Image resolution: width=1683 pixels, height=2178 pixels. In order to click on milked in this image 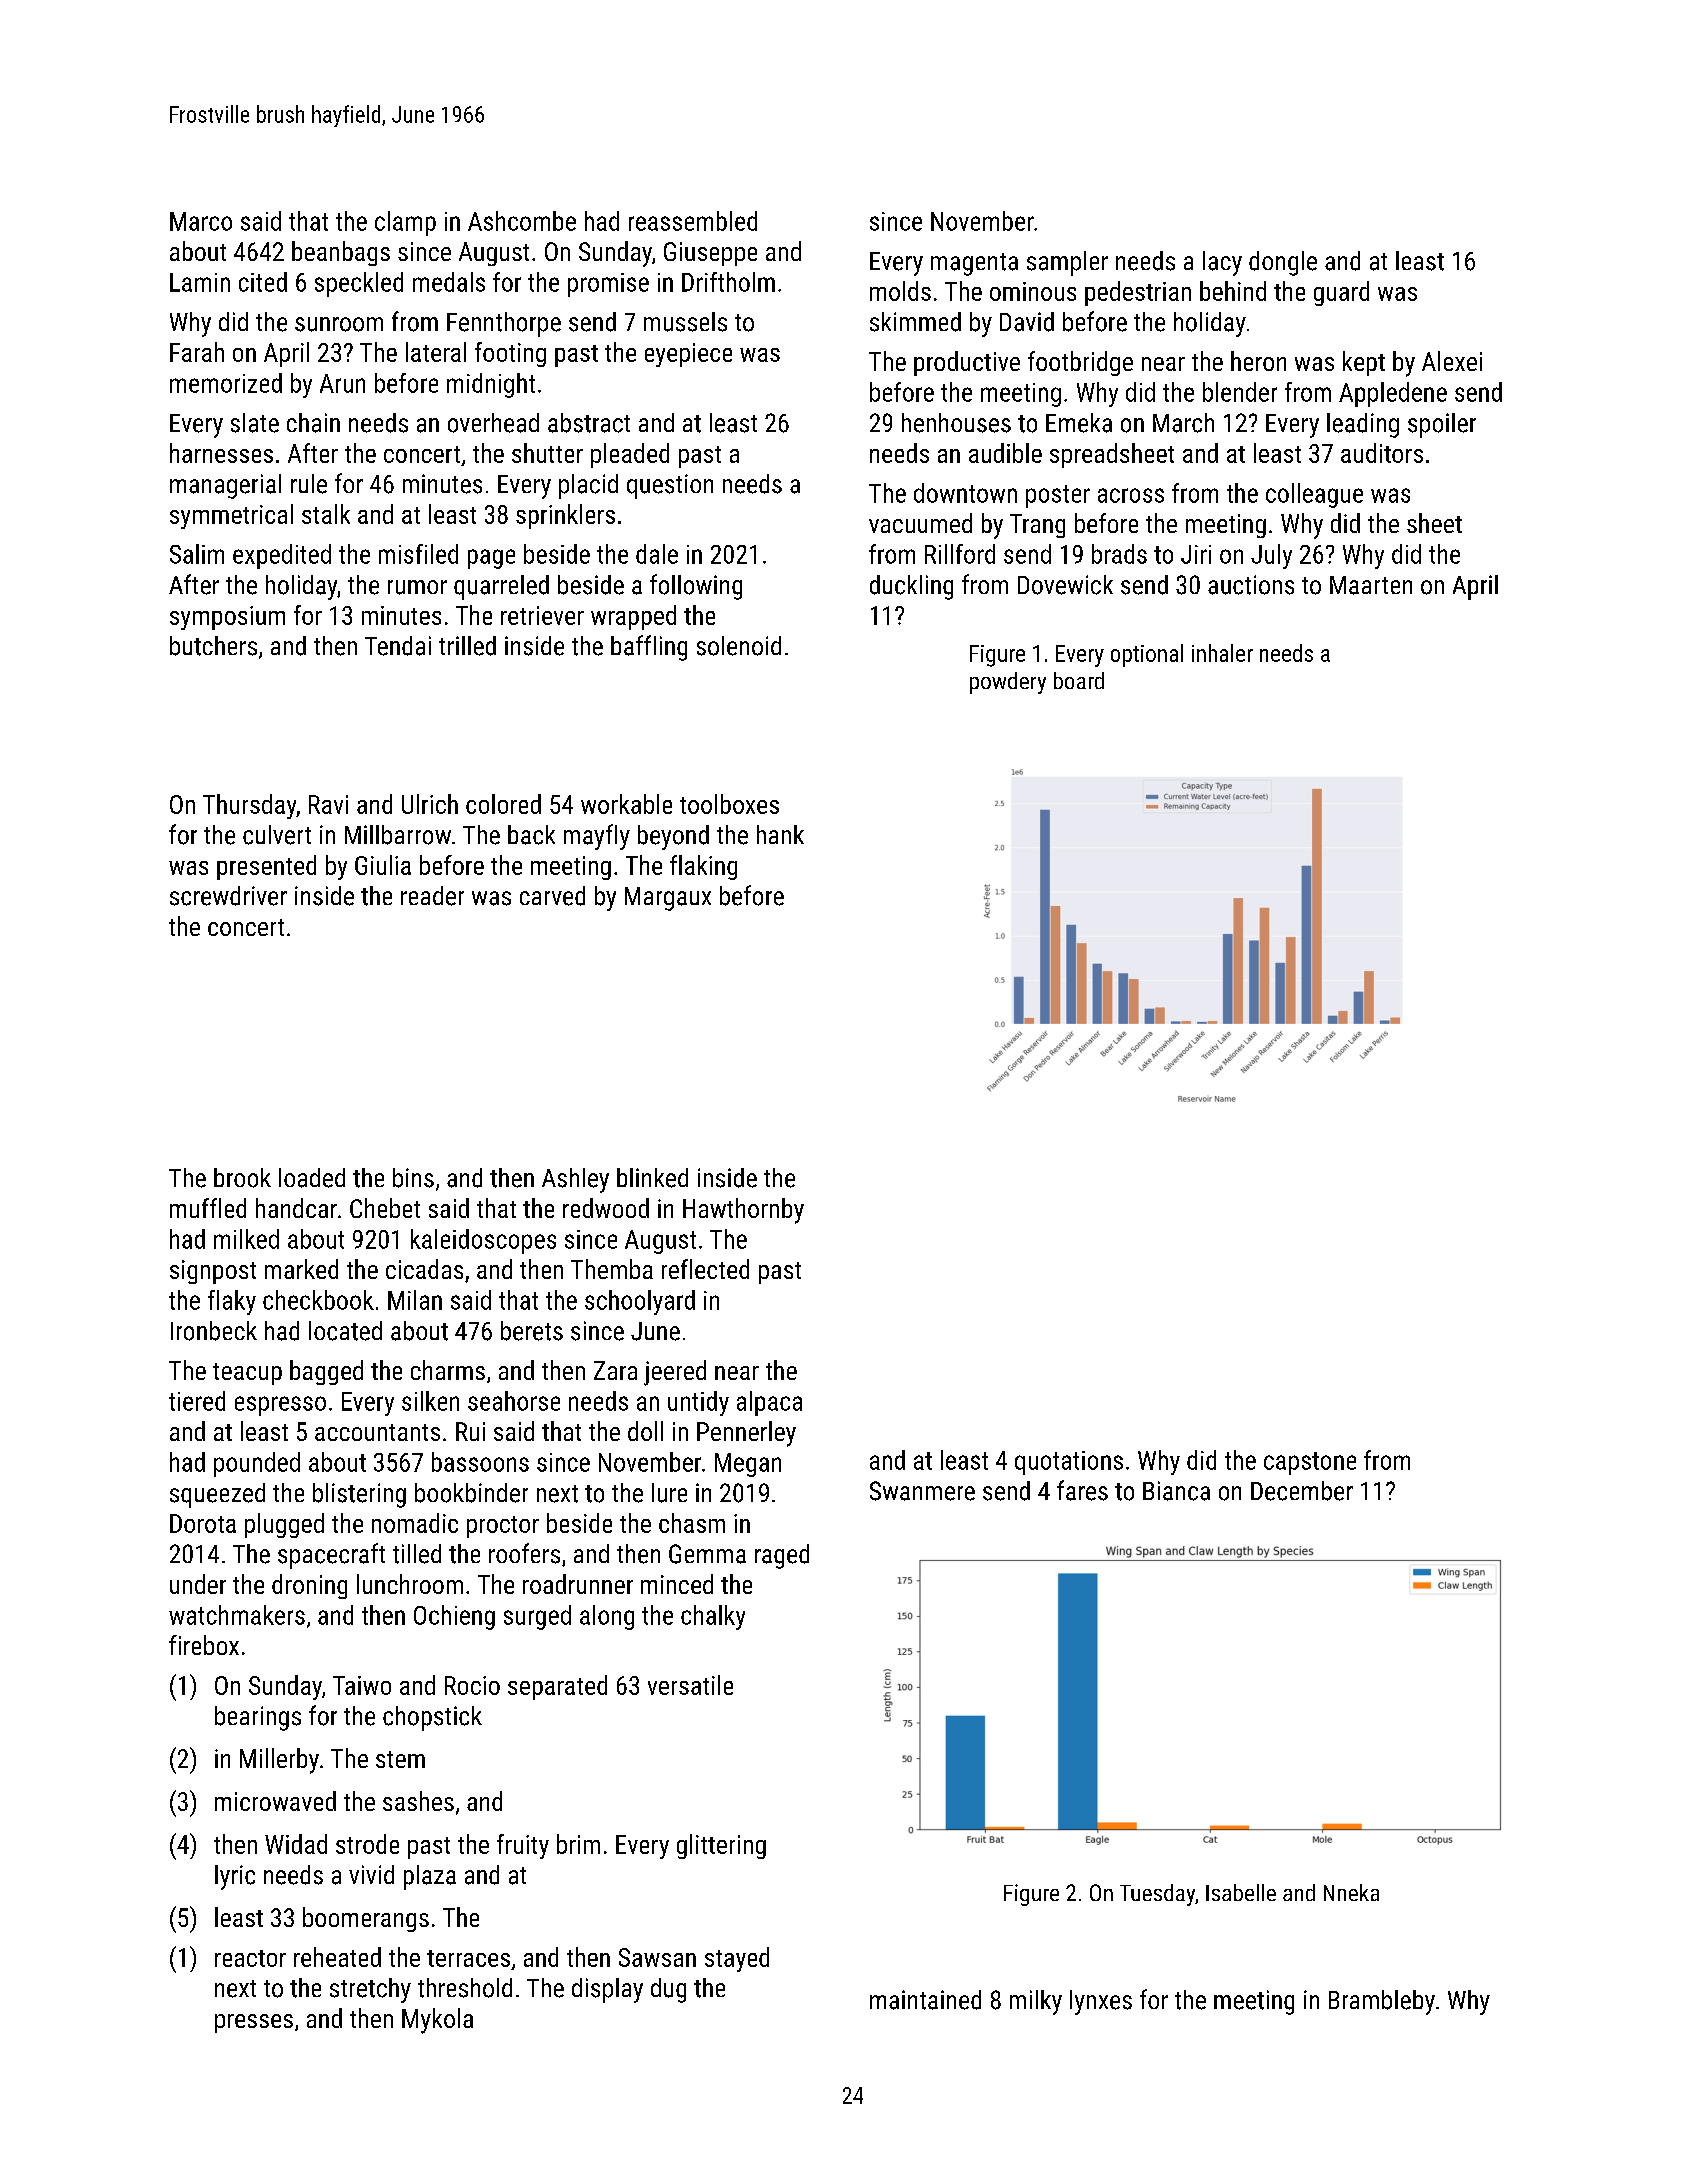, I will do `click(246, 1239)`.
